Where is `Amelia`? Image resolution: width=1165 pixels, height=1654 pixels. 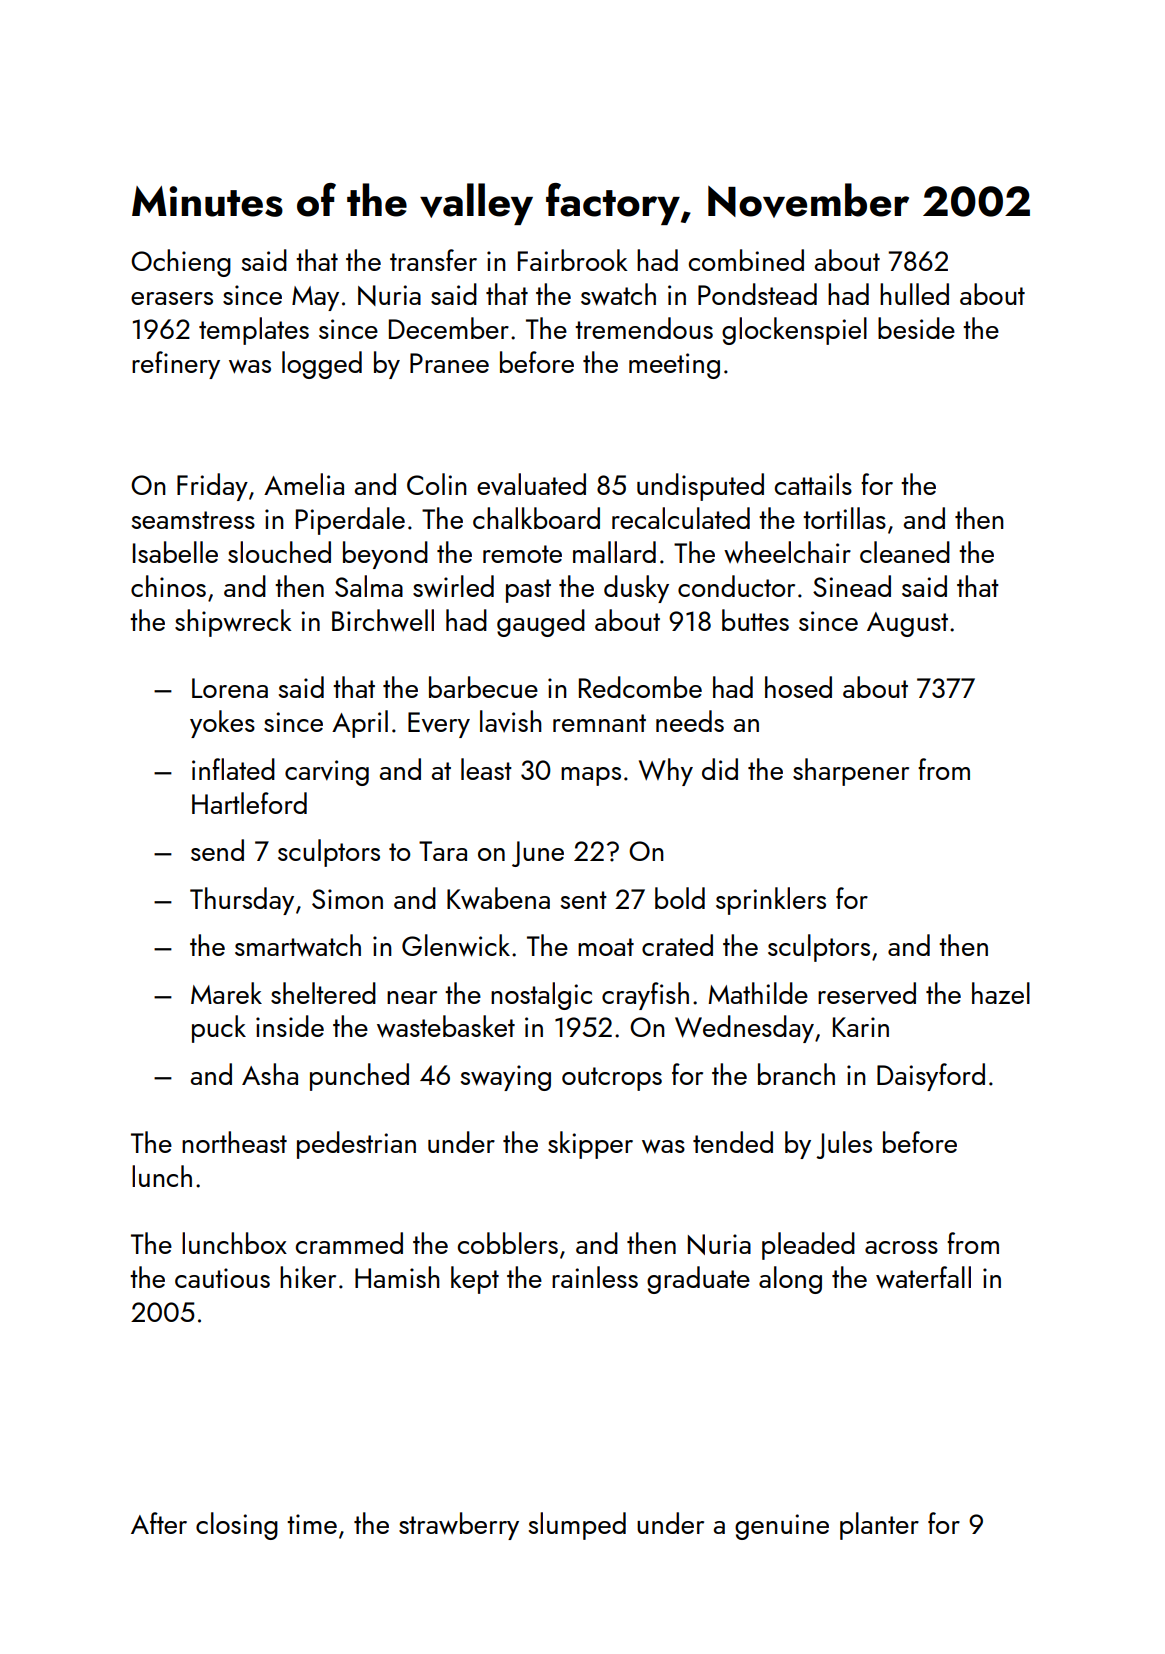
Amelia is located at coordinates (304, 484).
